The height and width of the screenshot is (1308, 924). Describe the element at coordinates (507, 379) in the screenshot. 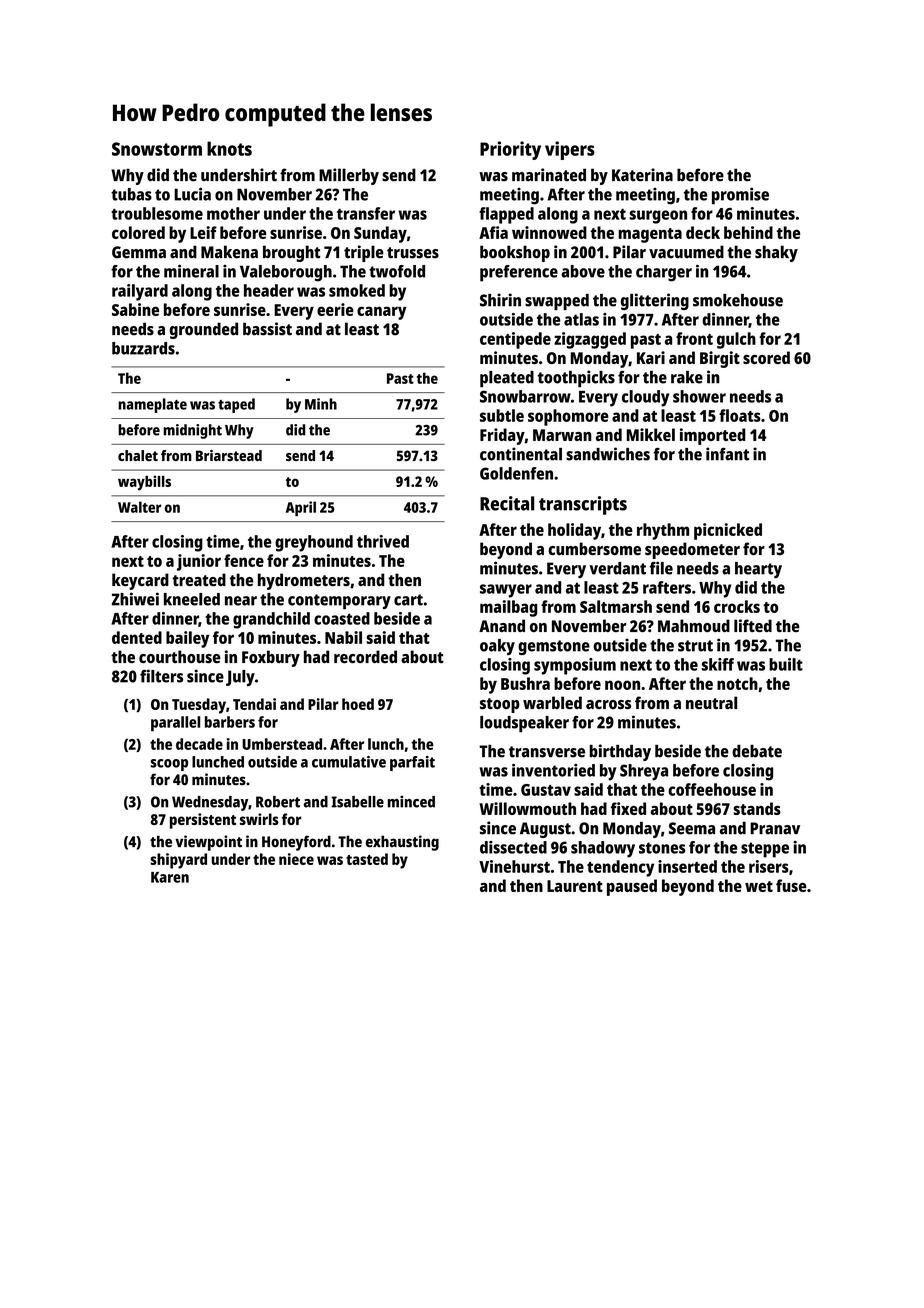

I see `pleated` at that location.
